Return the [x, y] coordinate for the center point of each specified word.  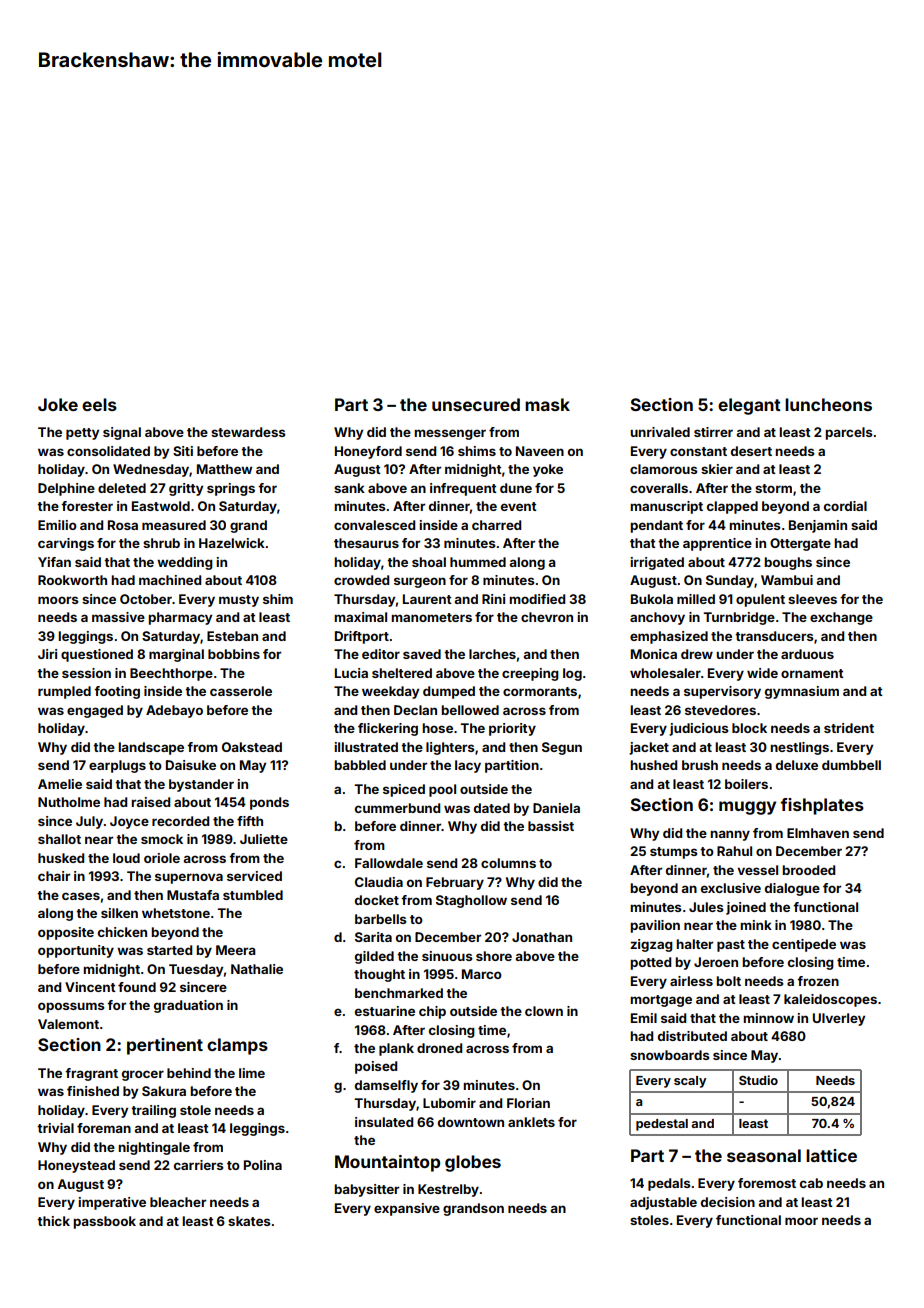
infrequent [463, 489]
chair [54, 876]
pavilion [655, 926]
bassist [551, 826]
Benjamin [818, 526]
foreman [104, 1128]
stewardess [248, 432]
